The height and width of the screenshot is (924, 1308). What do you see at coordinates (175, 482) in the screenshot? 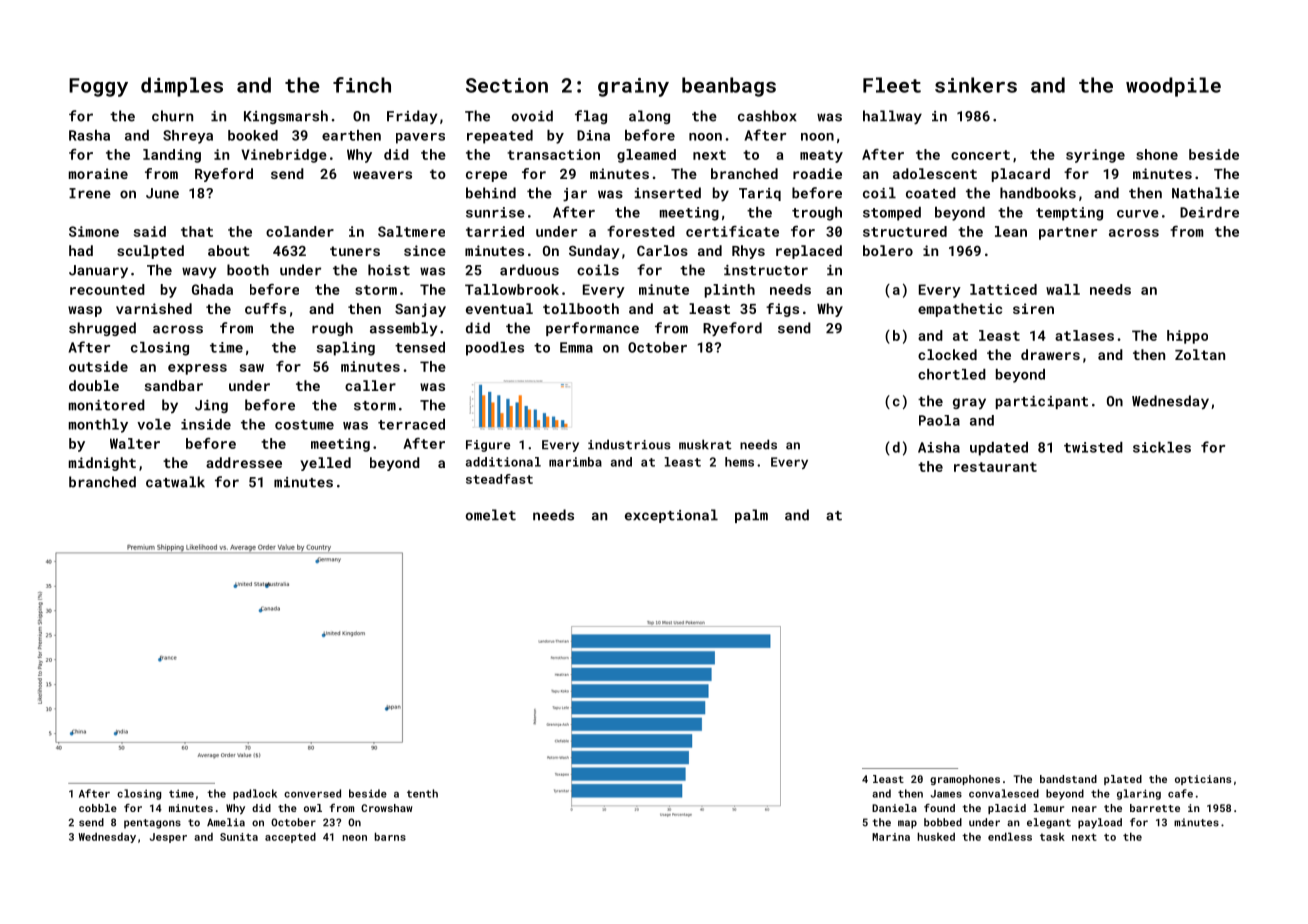
I see `catwalk` at bounding box center [175, 482].
